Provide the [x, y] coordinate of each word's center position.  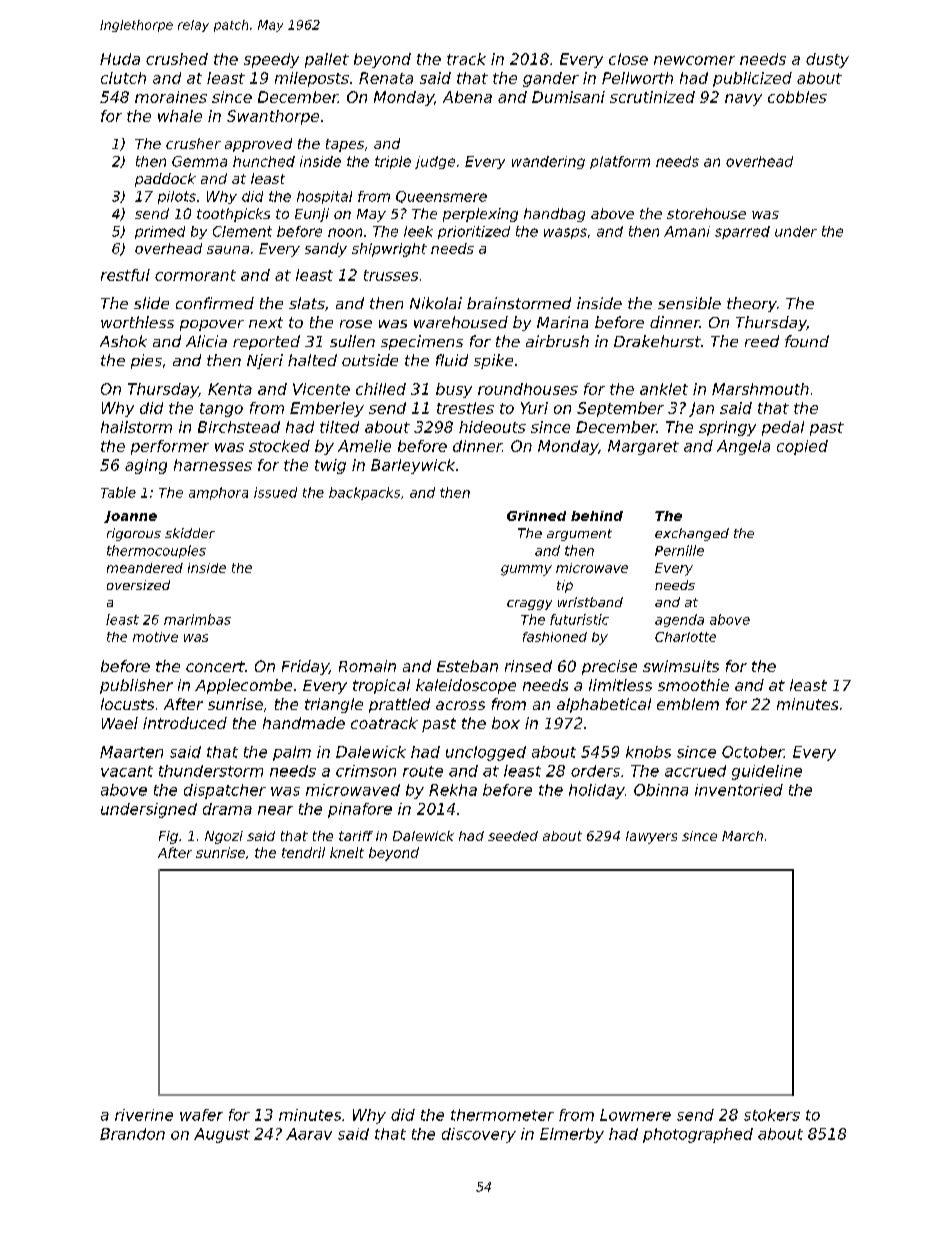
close [628, 59]
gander [551, 79]
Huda [120, 59]
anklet [664, 389]
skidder [190, 533]
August [222, 1135]
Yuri [534, 408]
